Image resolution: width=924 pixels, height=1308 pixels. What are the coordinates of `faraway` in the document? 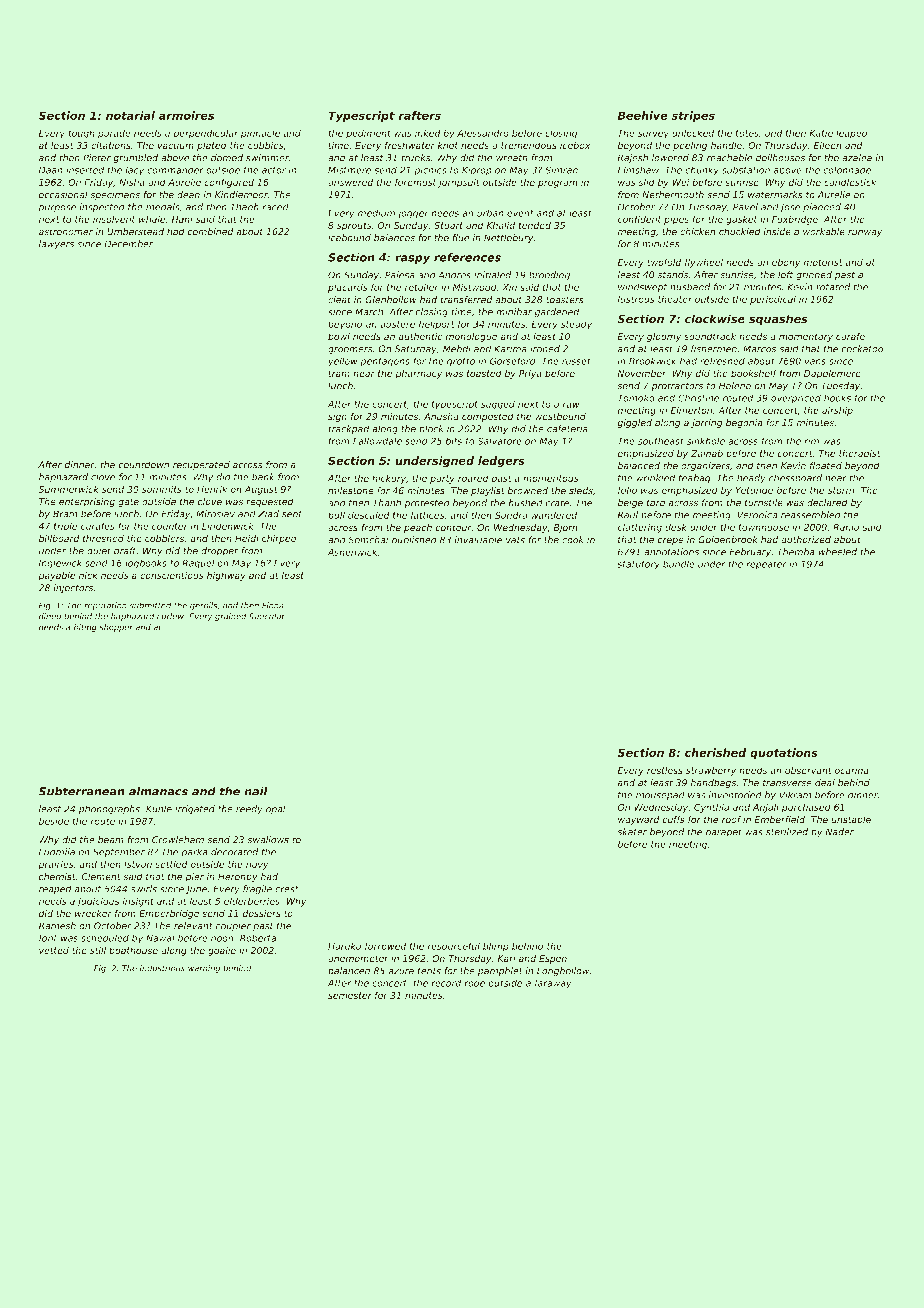 It's located at (553, 984).
